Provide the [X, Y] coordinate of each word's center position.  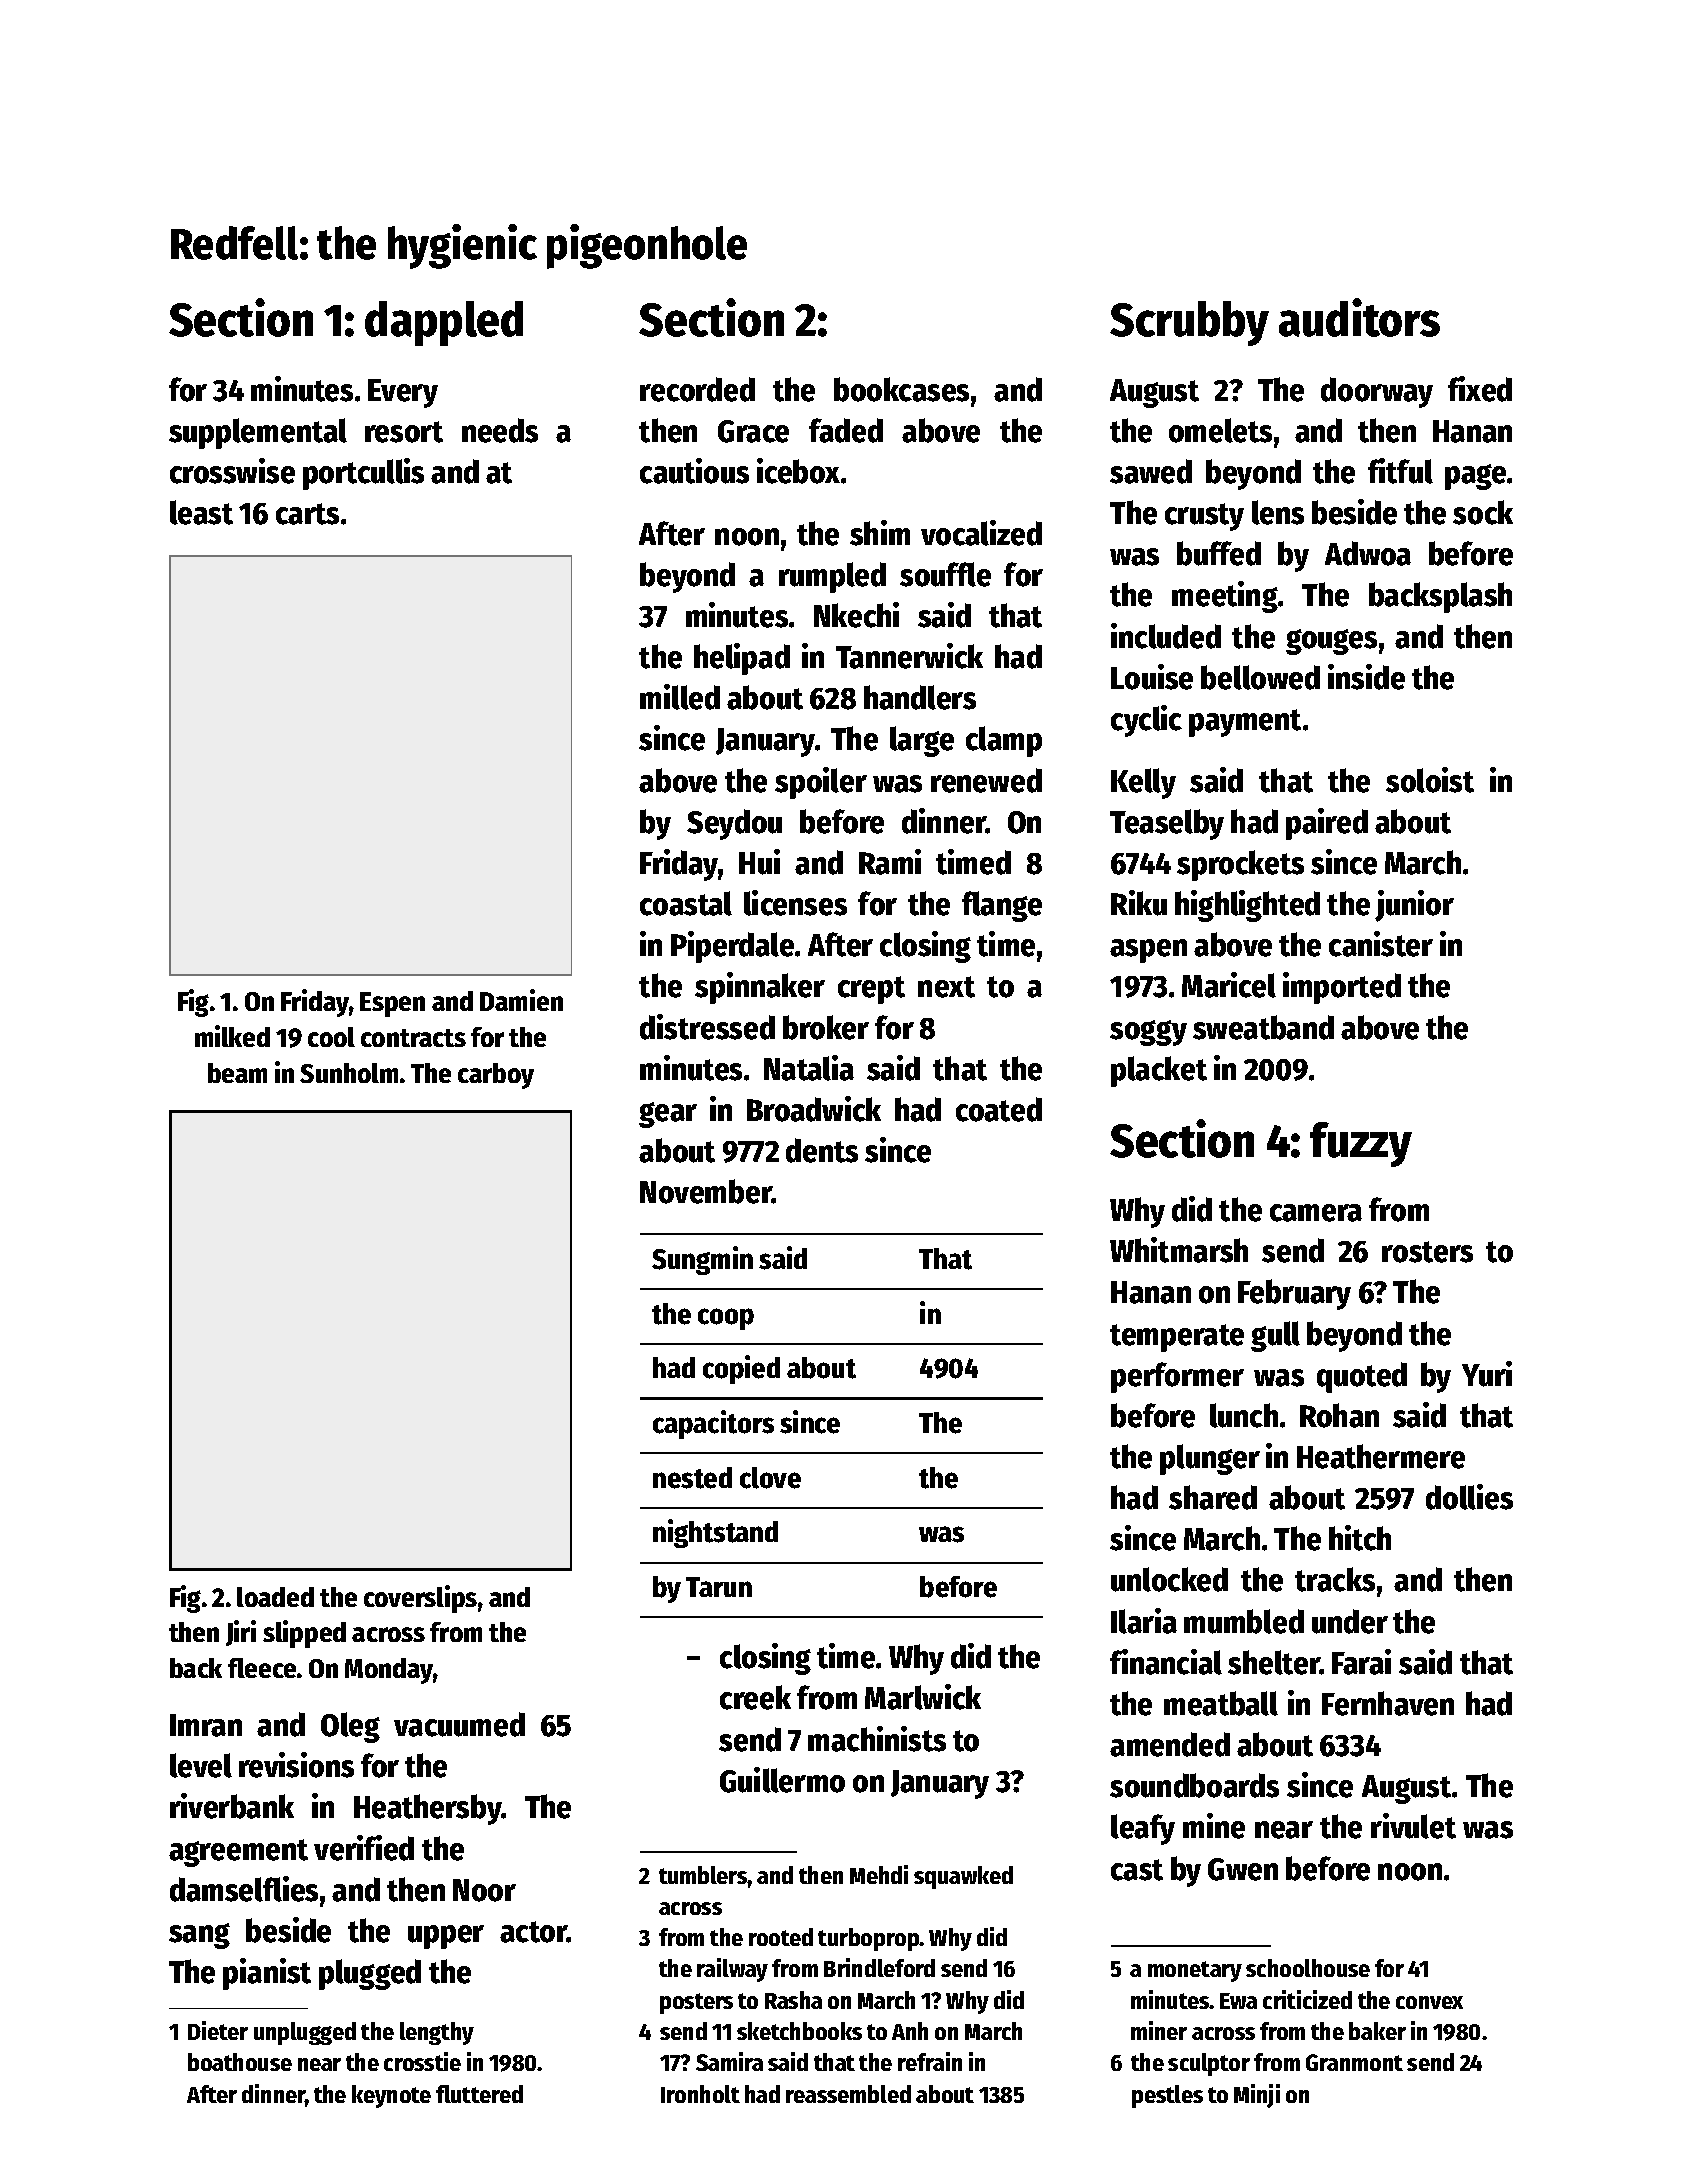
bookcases [901, 389]
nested [692, 1478]
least [201, 512]
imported [1342, 988]
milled [680, 697]
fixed [1480, 389]
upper [446, 1937]
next [946, 987]
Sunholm [349, 1073]
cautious [694, 471]
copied [741, 1369]
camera [1316, 1213]
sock [1483, 512]
